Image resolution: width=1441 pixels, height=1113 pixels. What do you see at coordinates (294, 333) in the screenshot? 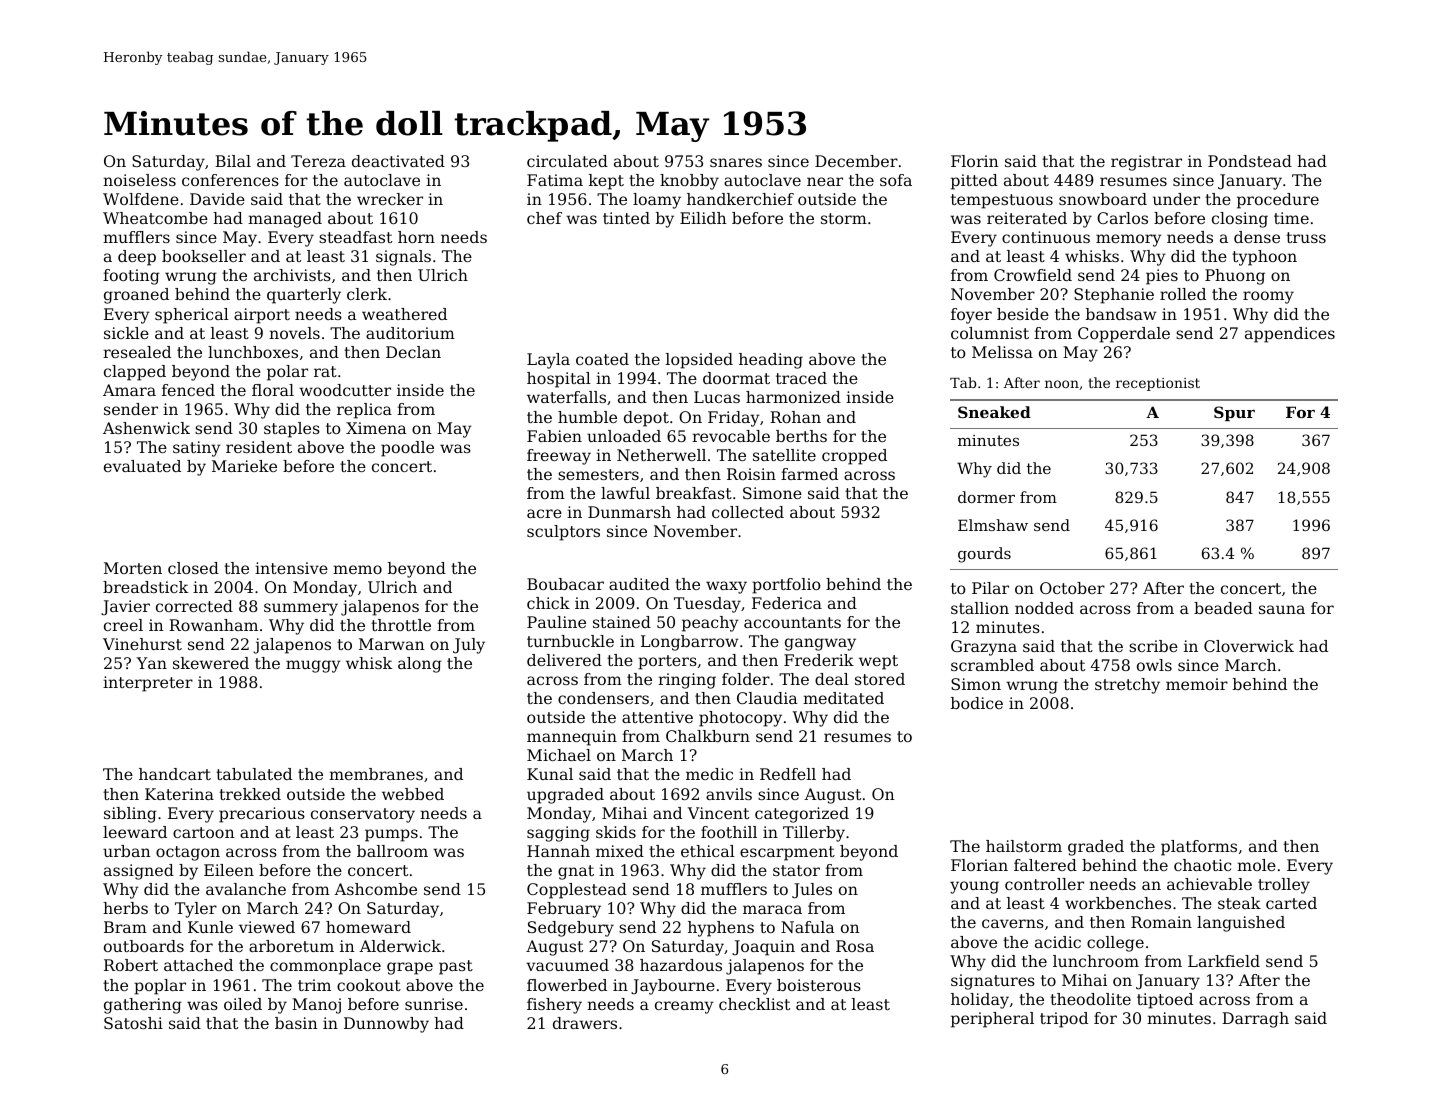
I see `novels` at bounding box center [294, 333].
